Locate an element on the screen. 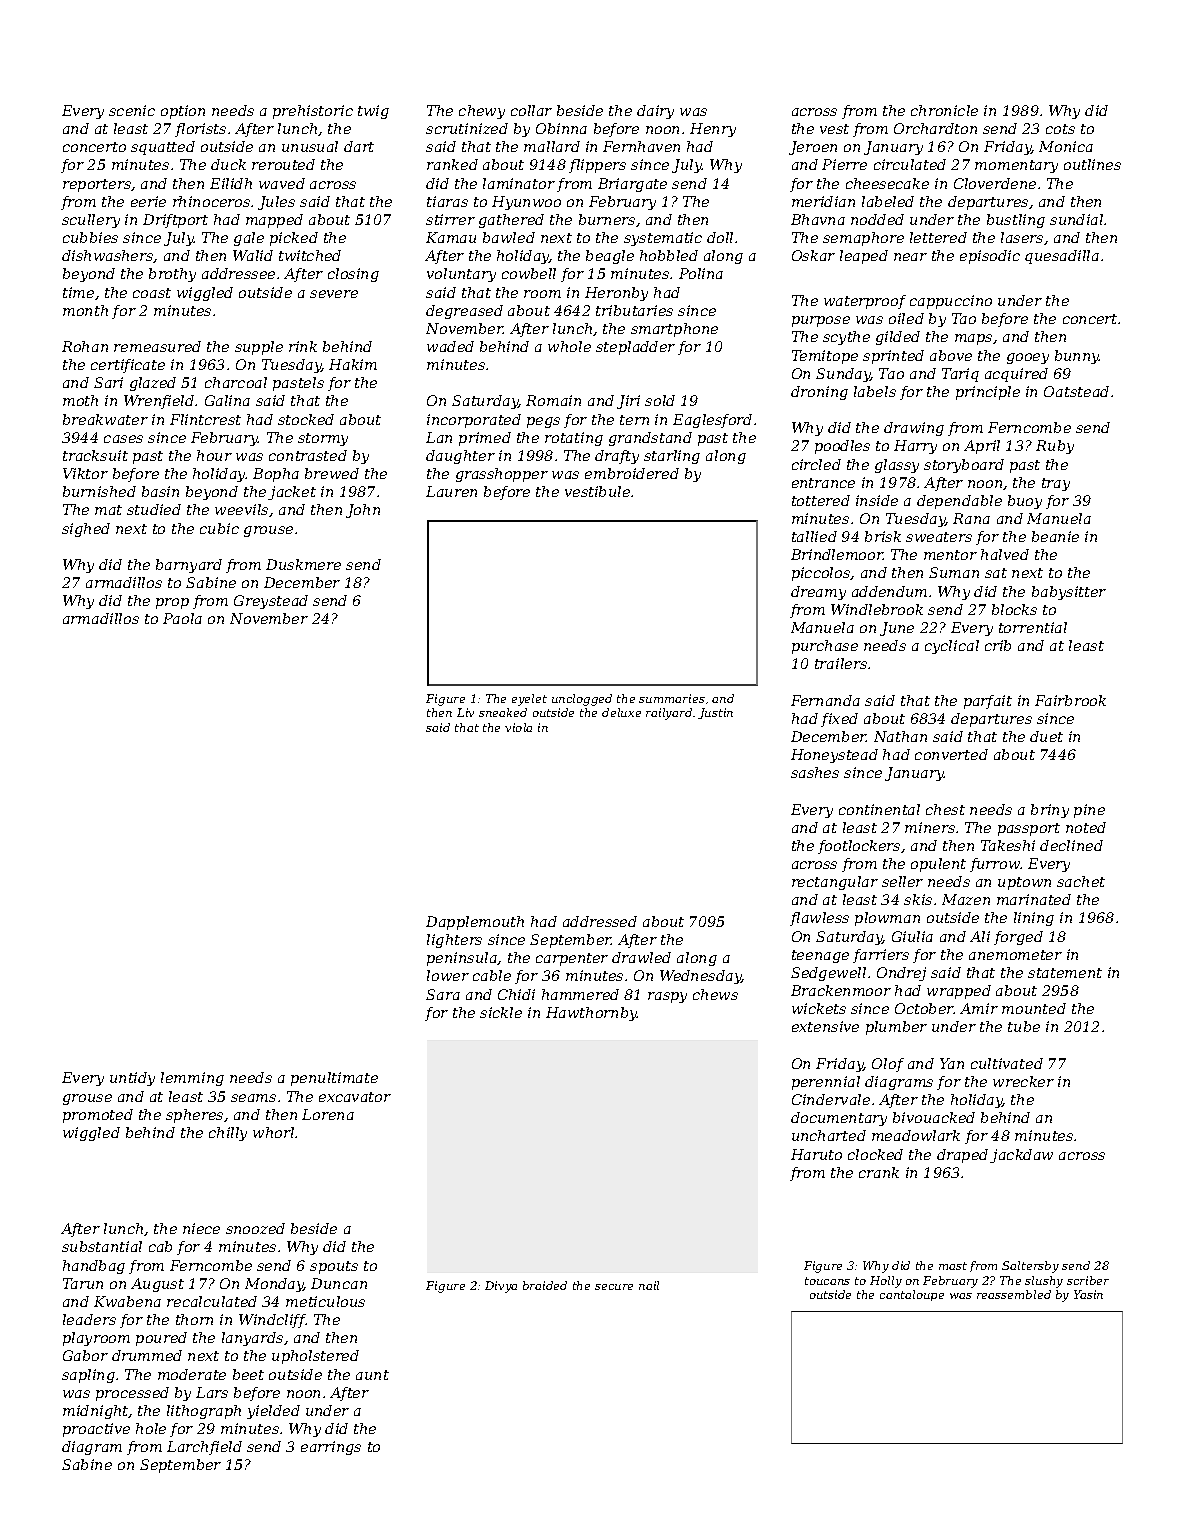 The height and width of the screenshot is (1534, 1185). Greystead is located at coordinates (271, 602).
